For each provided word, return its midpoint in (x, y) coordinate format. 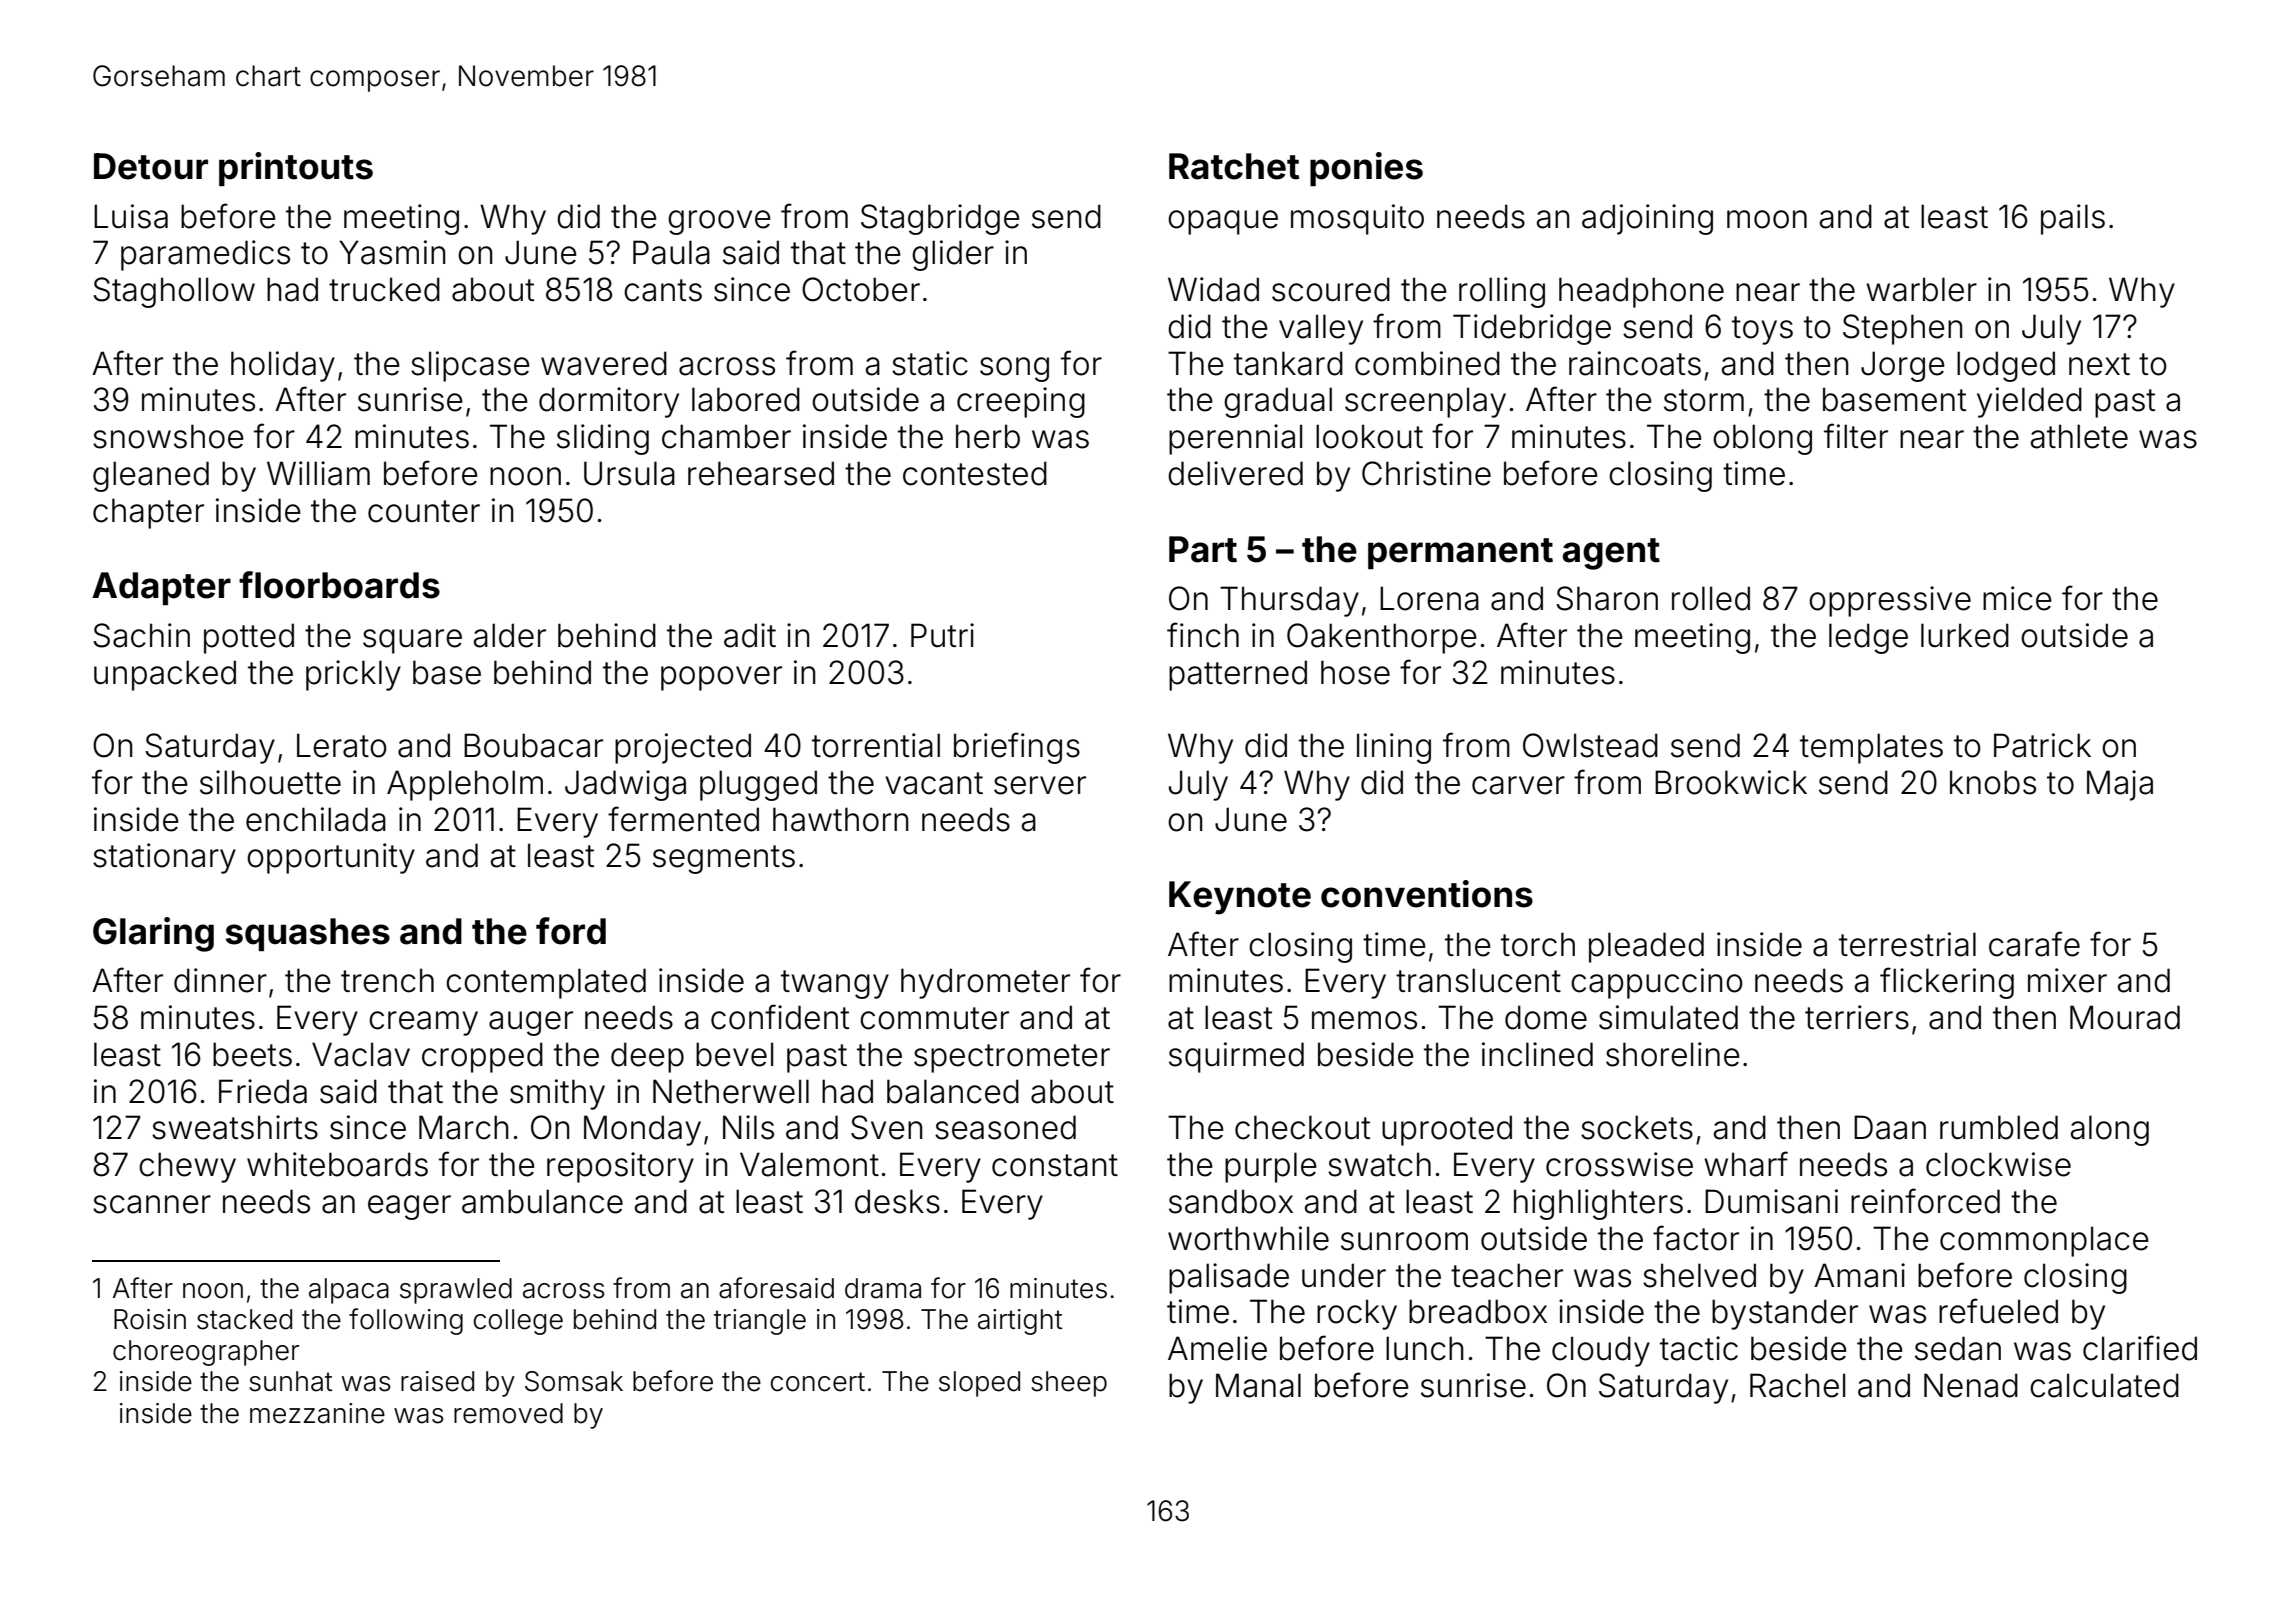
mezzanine (317, 1413)
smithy (557, 1094)
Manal (1258, 1385)
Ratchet (1234, 166)
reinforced (1925, 1201)
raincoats (1635, 363)
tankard (1288, 363)
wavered (604, 363)
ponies (1366, 169)
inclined (1537, 1054)
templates (1871, 748)
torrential (876, 745)
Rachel (1797, 1385)
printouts (296, 169)
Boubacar (533, 745)
